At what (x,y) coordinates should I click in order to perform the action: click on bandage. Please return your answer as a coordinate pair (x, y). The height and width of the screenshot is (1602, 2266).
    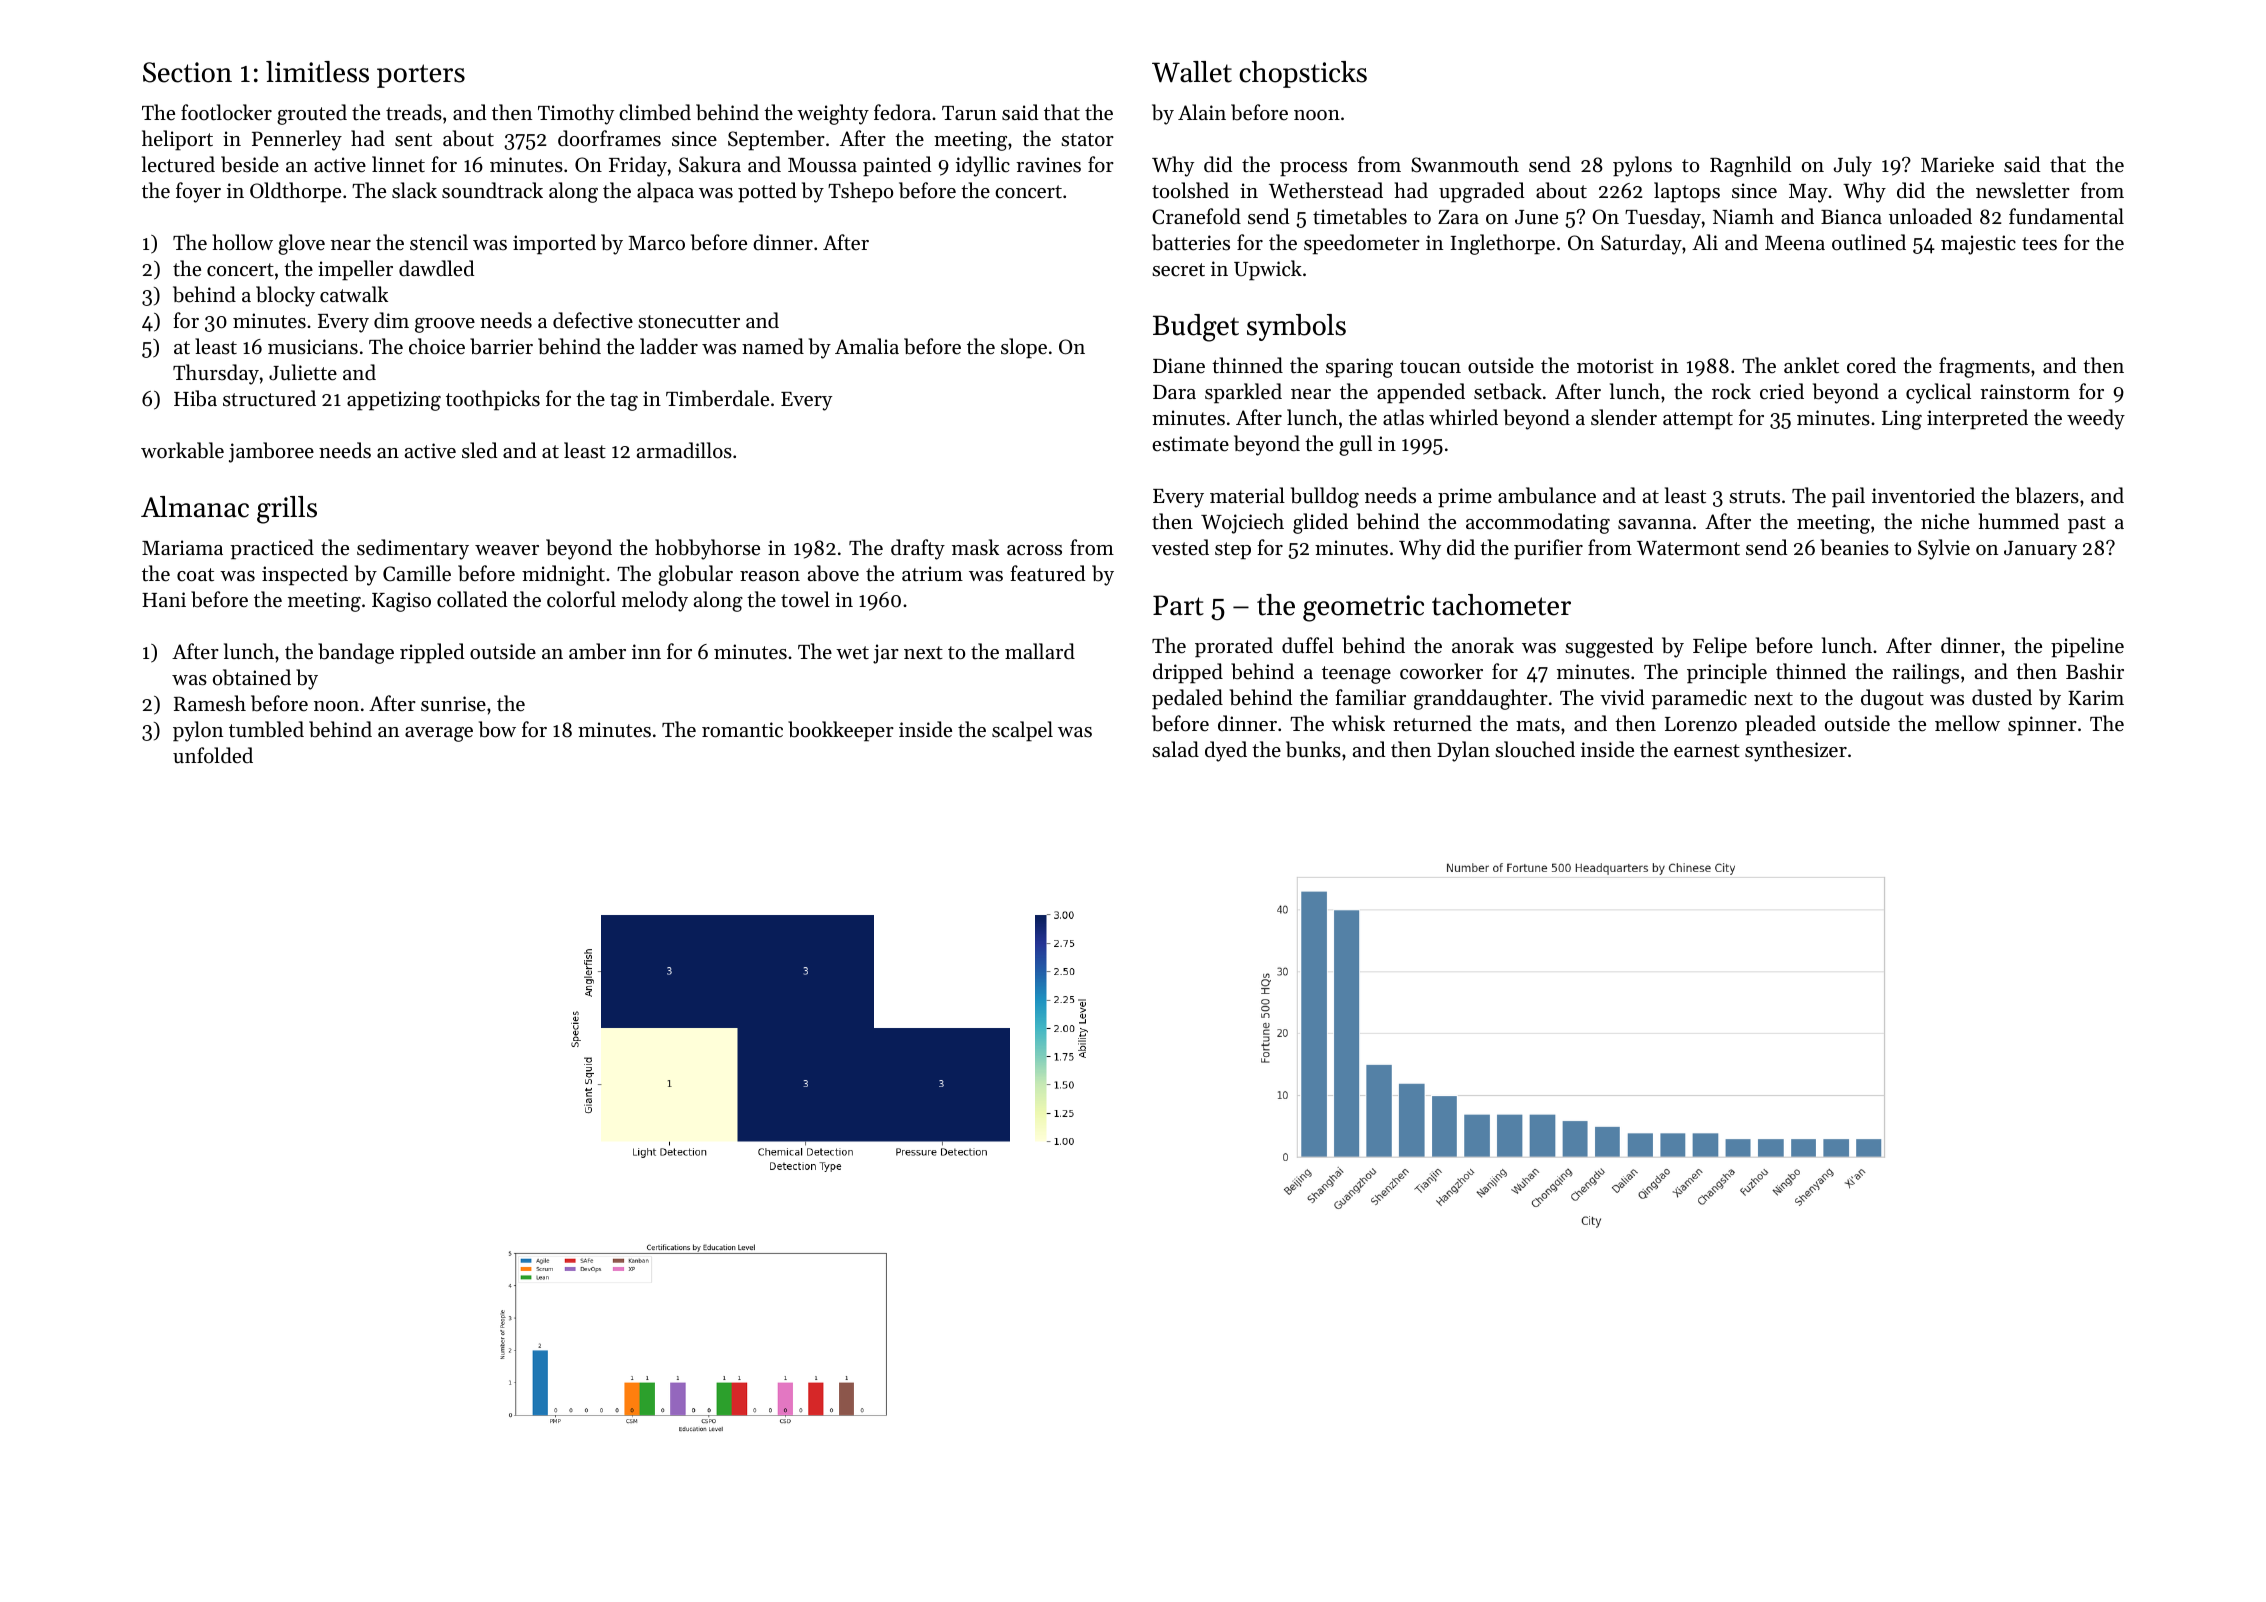
    Looking at the image, I should click on (356, 653).
